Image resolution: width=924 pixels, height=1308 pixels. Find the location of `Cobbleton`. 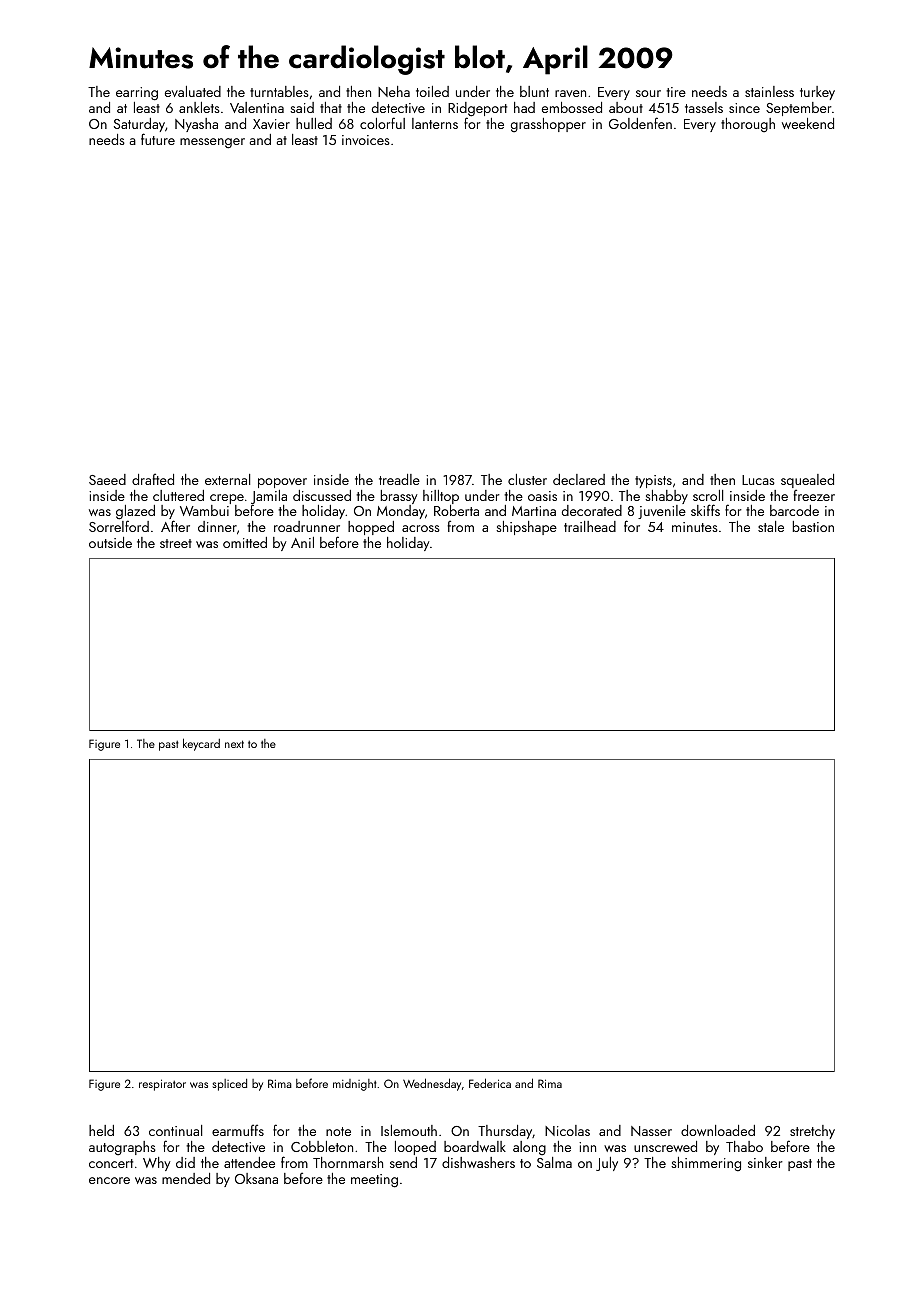

Cobbleton is located at coordinates (322, 1146).
